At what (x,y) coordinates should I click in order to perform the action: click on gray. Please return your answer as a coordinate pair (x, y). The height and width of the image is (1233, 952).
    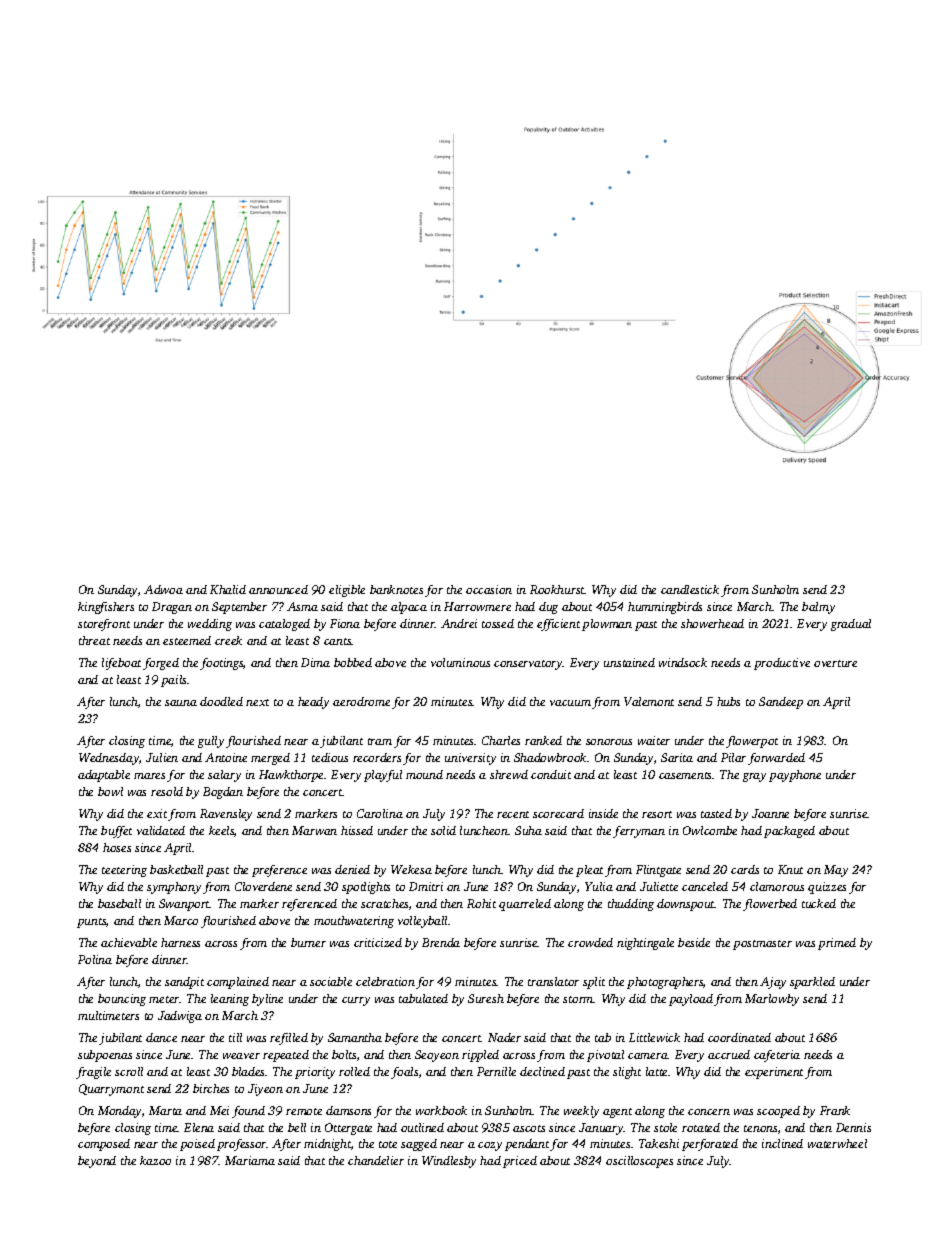
    Looking at the image, I should click on (754, 777).
